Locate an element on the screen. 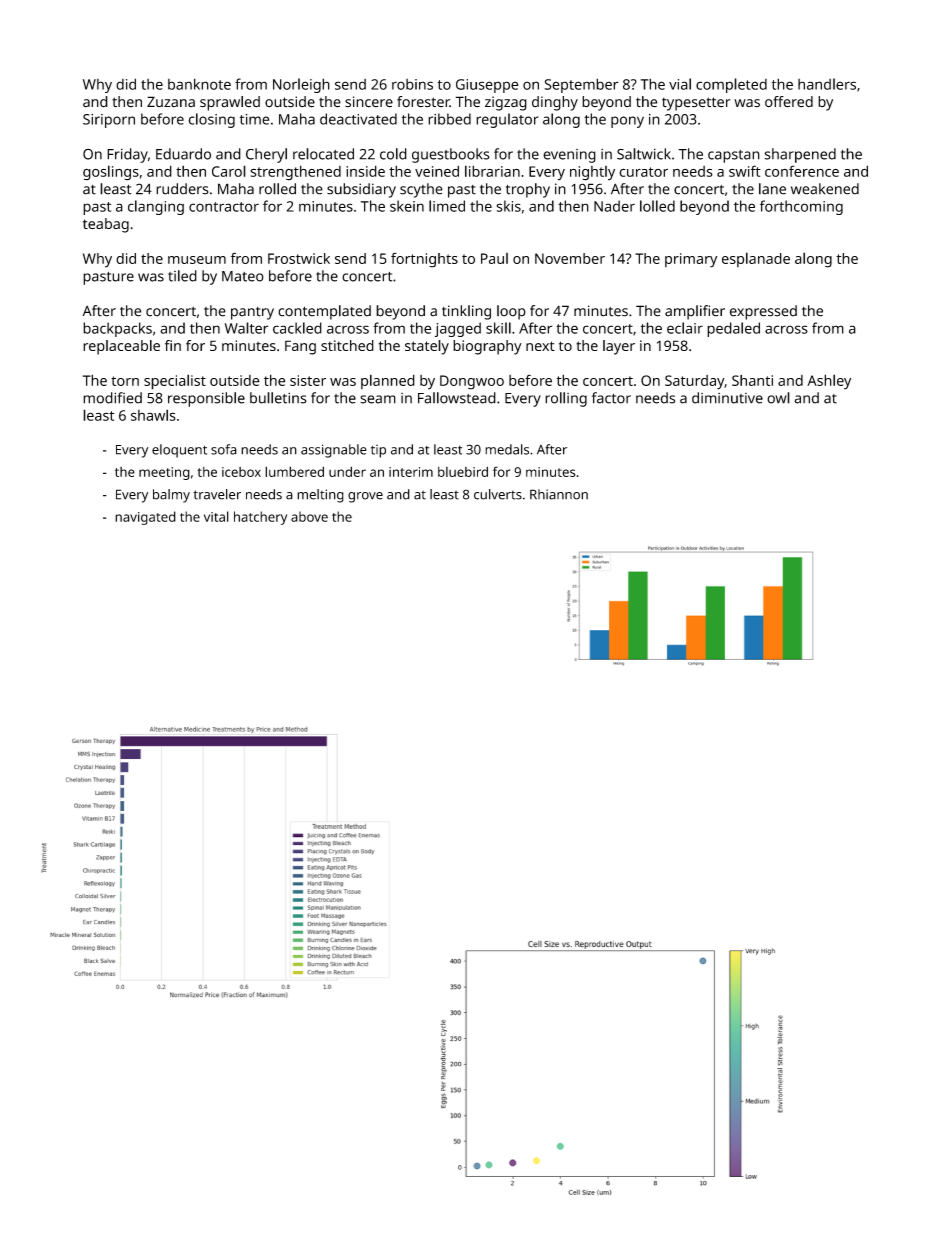 This screenshot has width=952, height=1233. replaceable is located at coordinates (121, 347).
